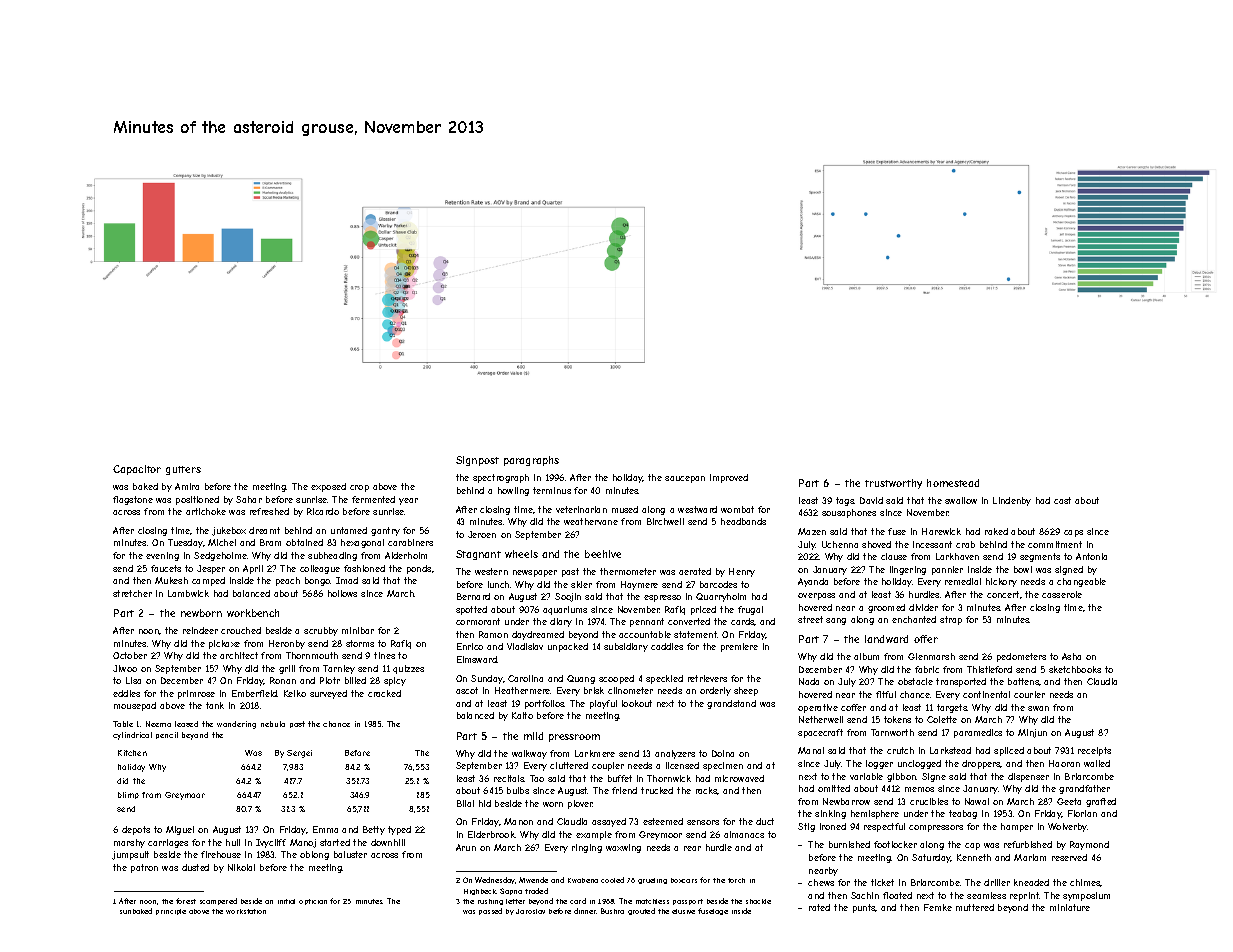 The height and width of the screenshot is (952, 1233). I want to click on reprint, so click(1025, 896).
